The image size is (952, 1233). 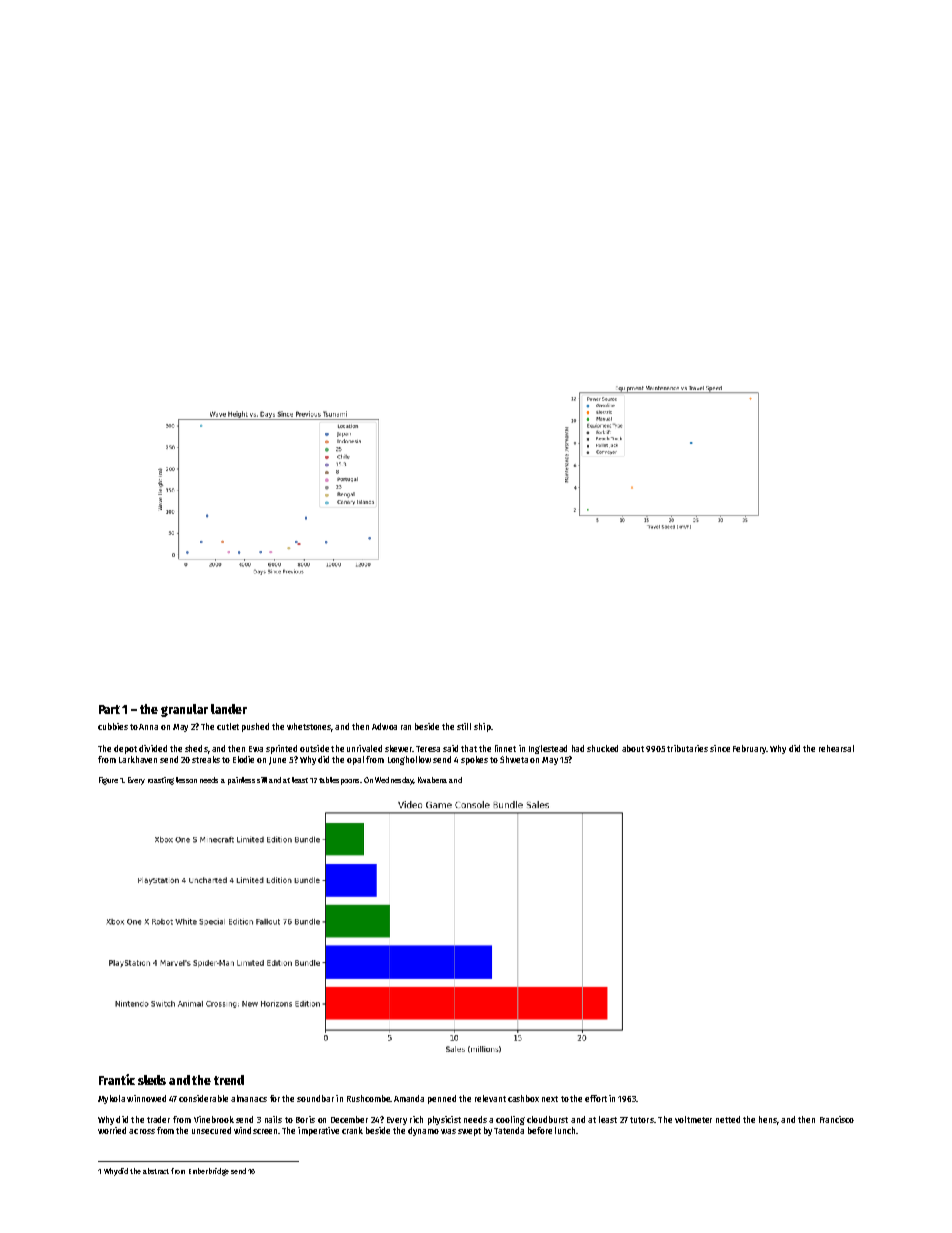 What do you see at coordinates (836, 748) in the screenshot?
I see `rehearsal` at bounding box center [836, 748].
